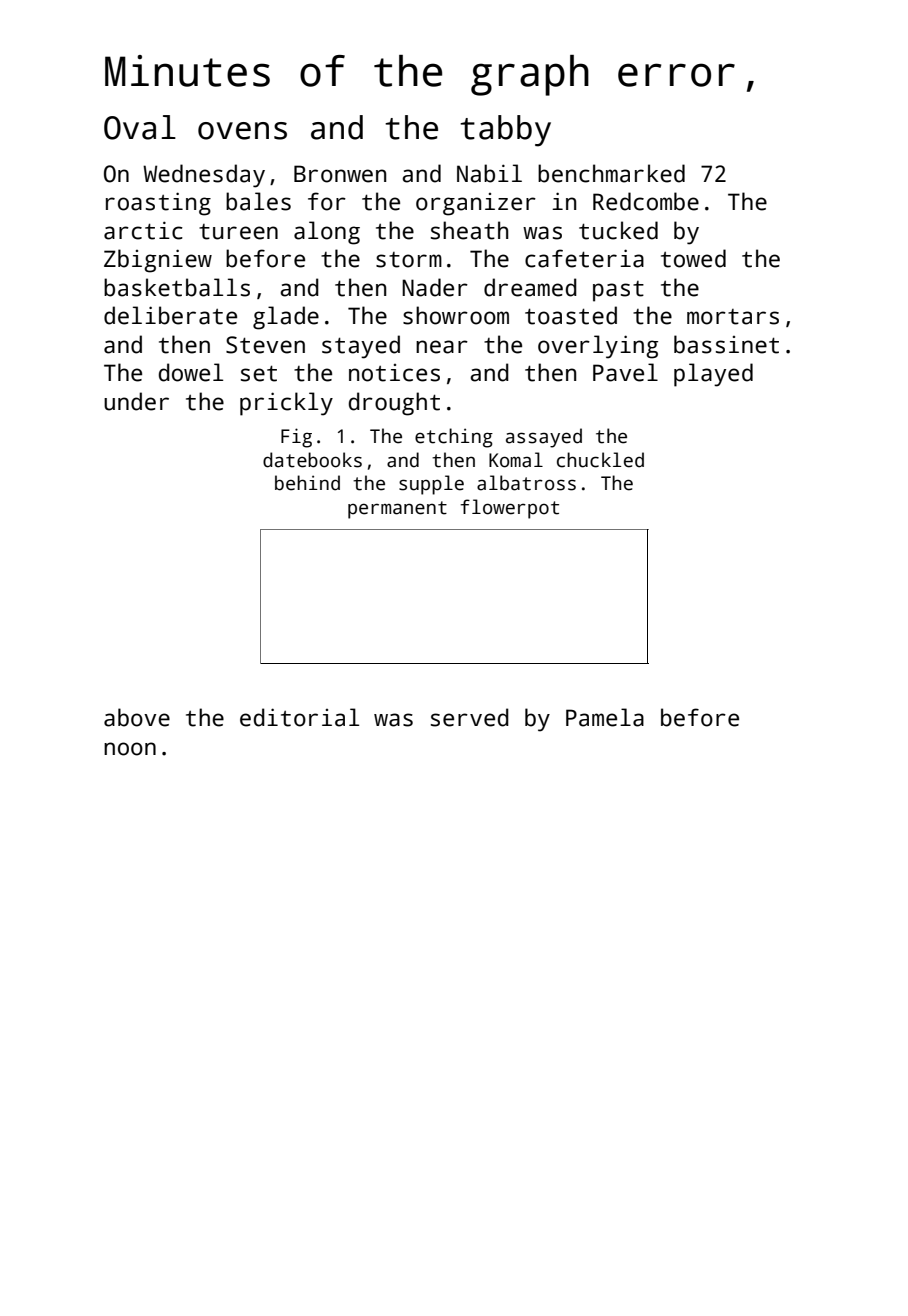  What do you see at coordinates (505, 131) in the image?
I see `tabby` at bounding box center [505, 131].
